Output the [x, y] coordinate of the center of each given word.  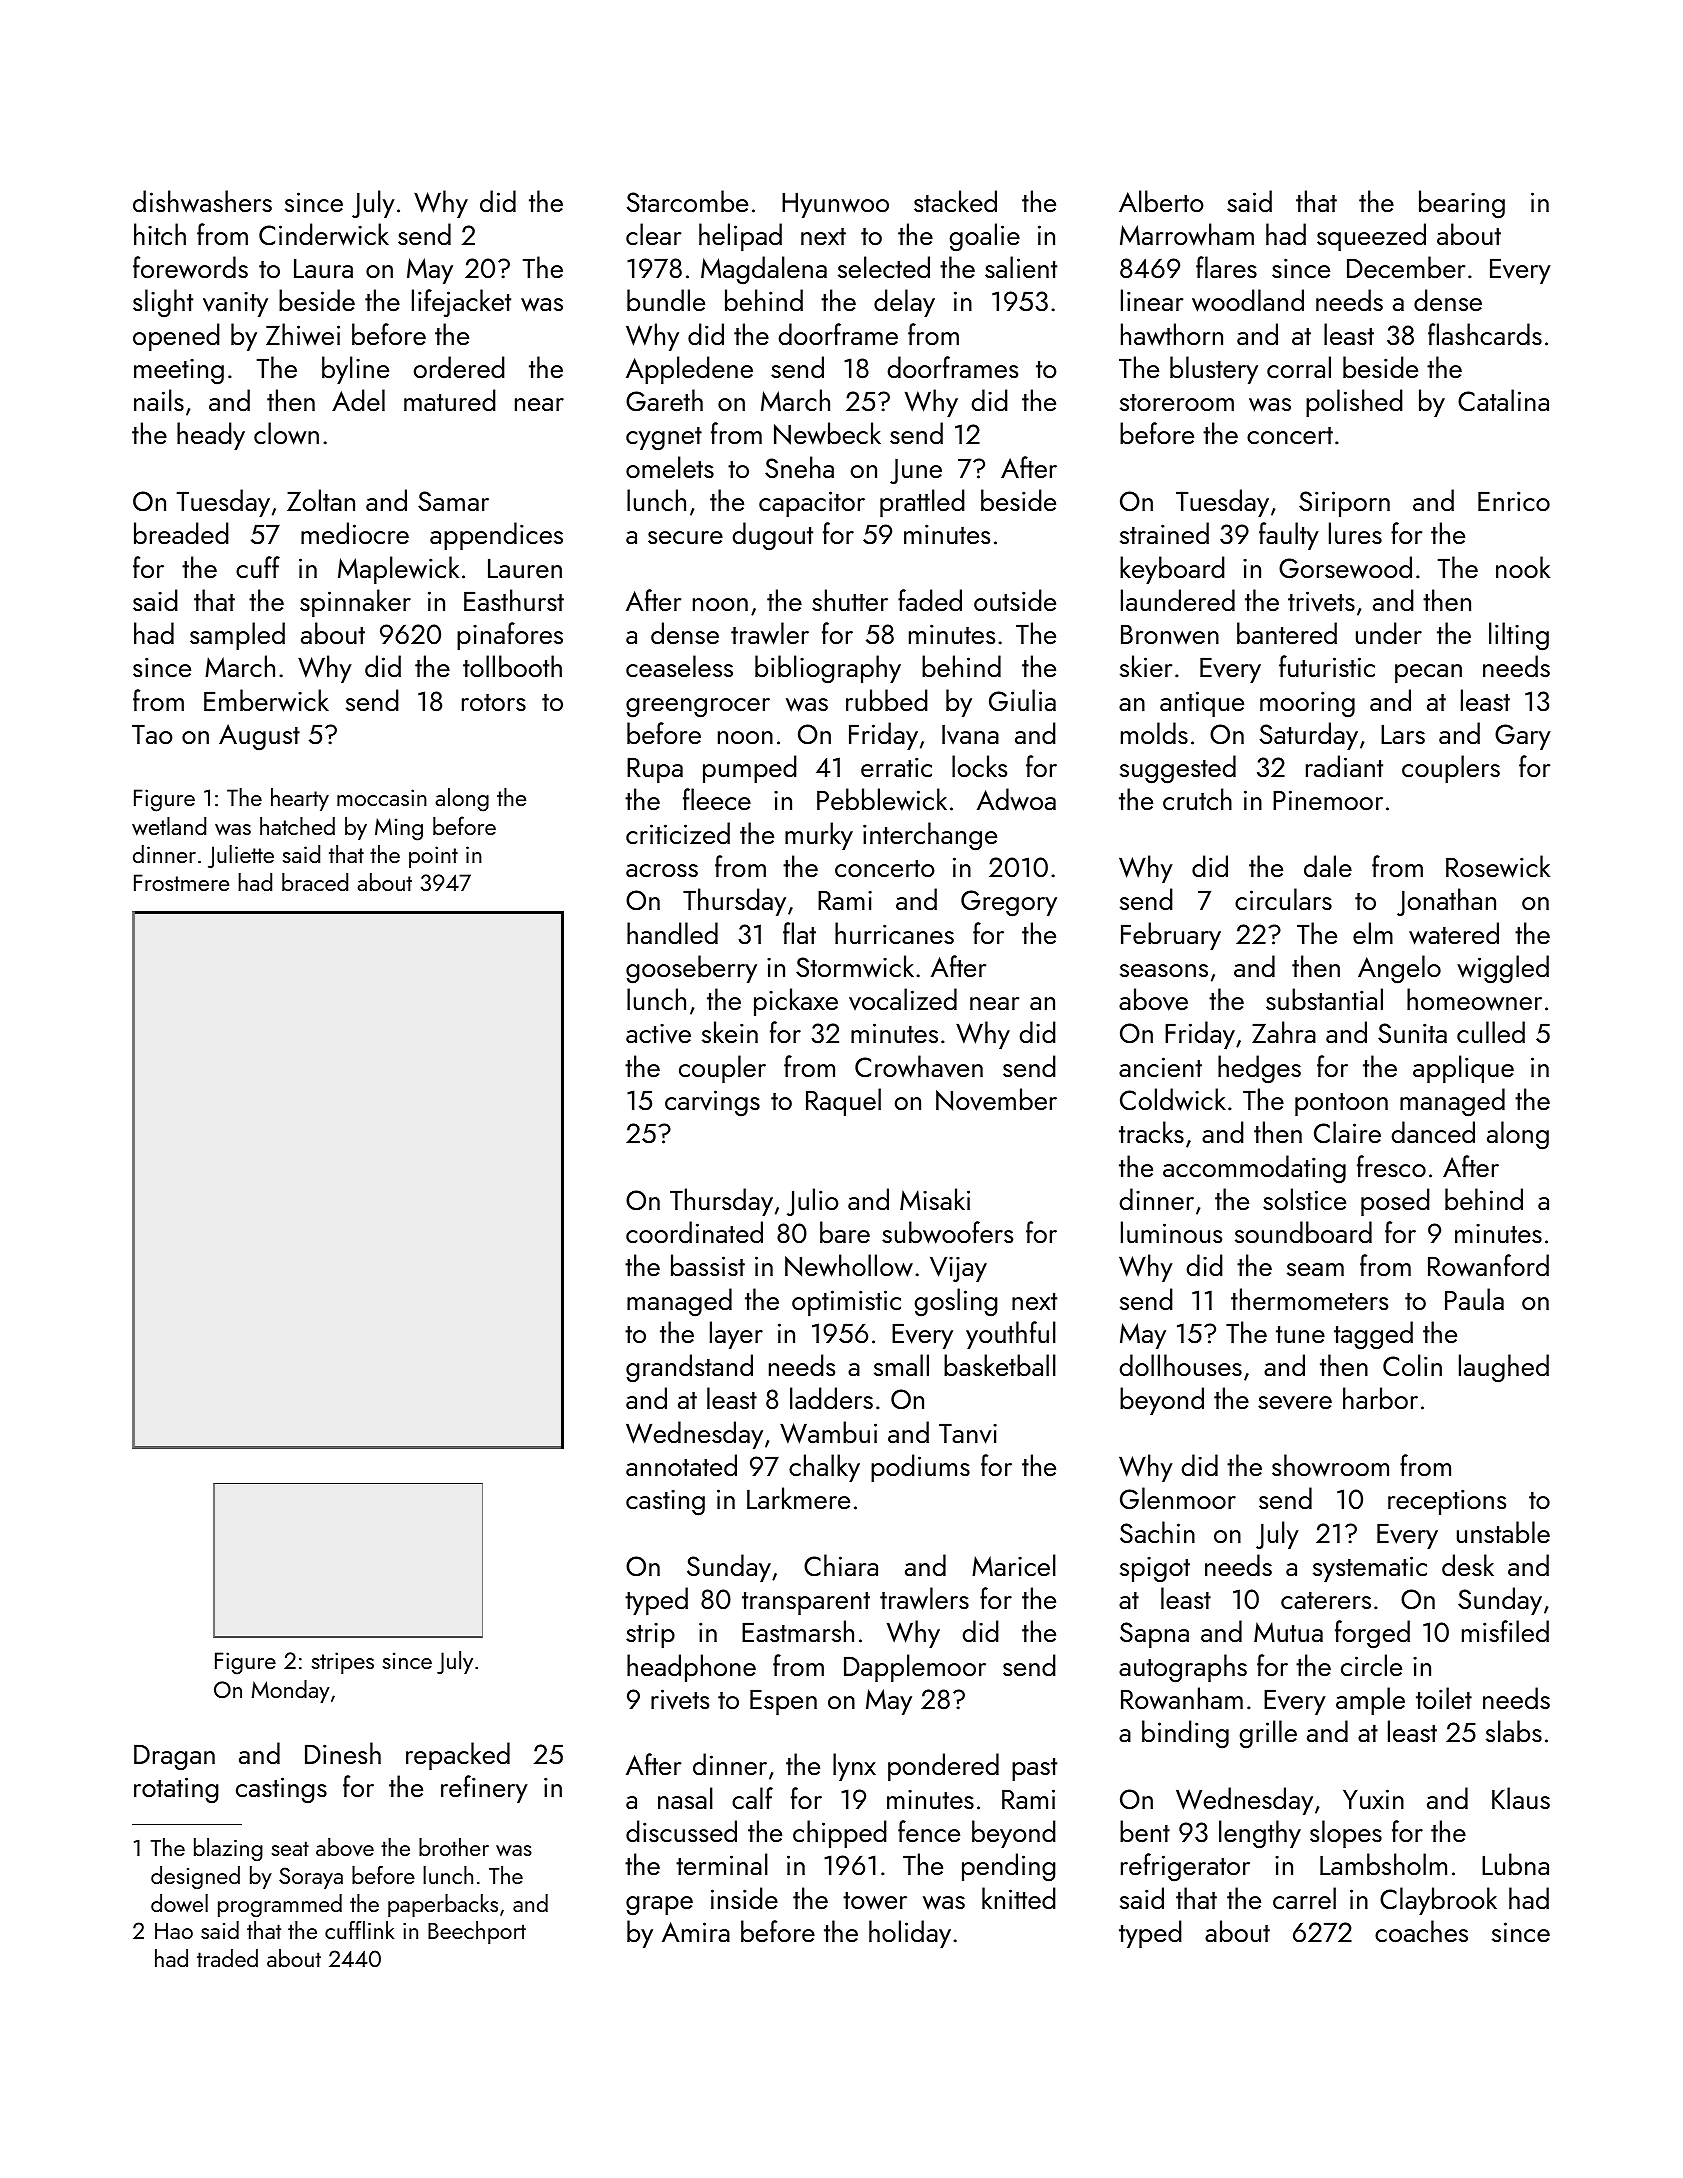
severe [1295, 1403]
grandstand [689, 1368]
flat [799, 933]
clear [653, 234]
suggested [1178, 769]
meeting [179, 371]
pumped [750, 769]
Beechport [477, 1932]
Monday [290, 1691]
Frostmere [181, 882]
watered [1454, 933]
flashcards [1485, 334]
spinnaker [355, 603]
